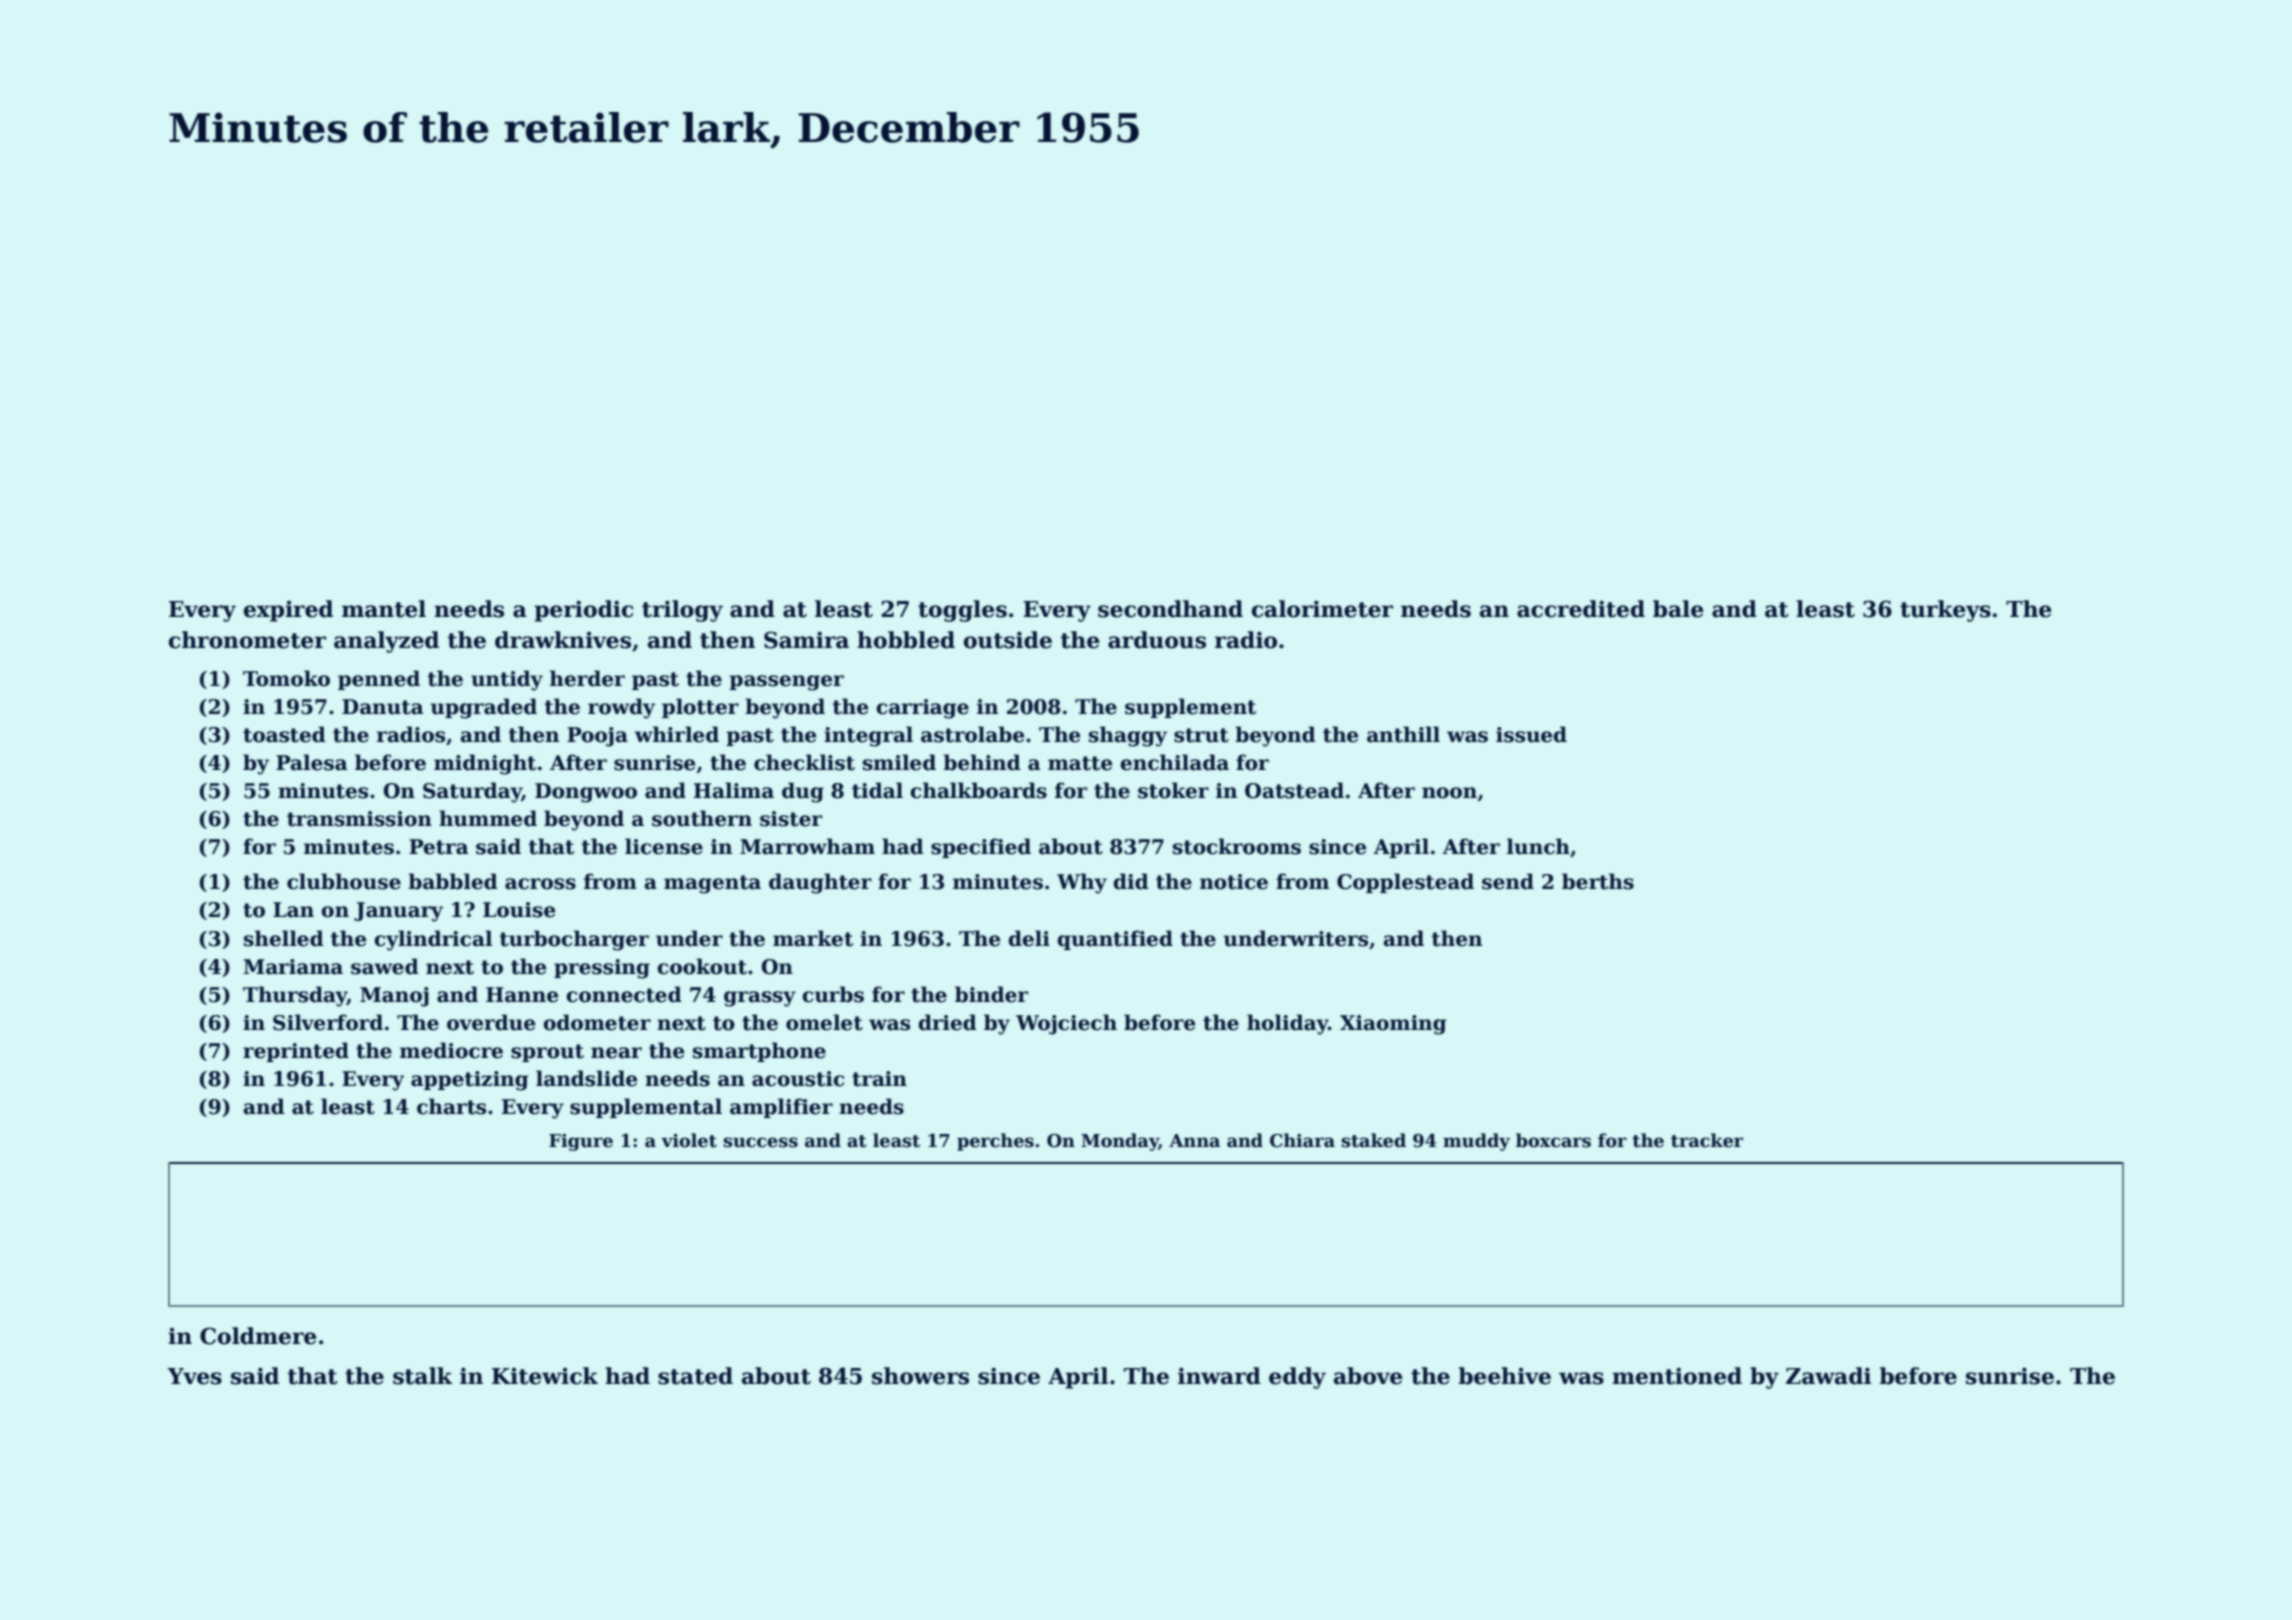  What do you see at coordinates (824, 1022) in the image?
I see `omelet` at bounding box center [824, 1022].
